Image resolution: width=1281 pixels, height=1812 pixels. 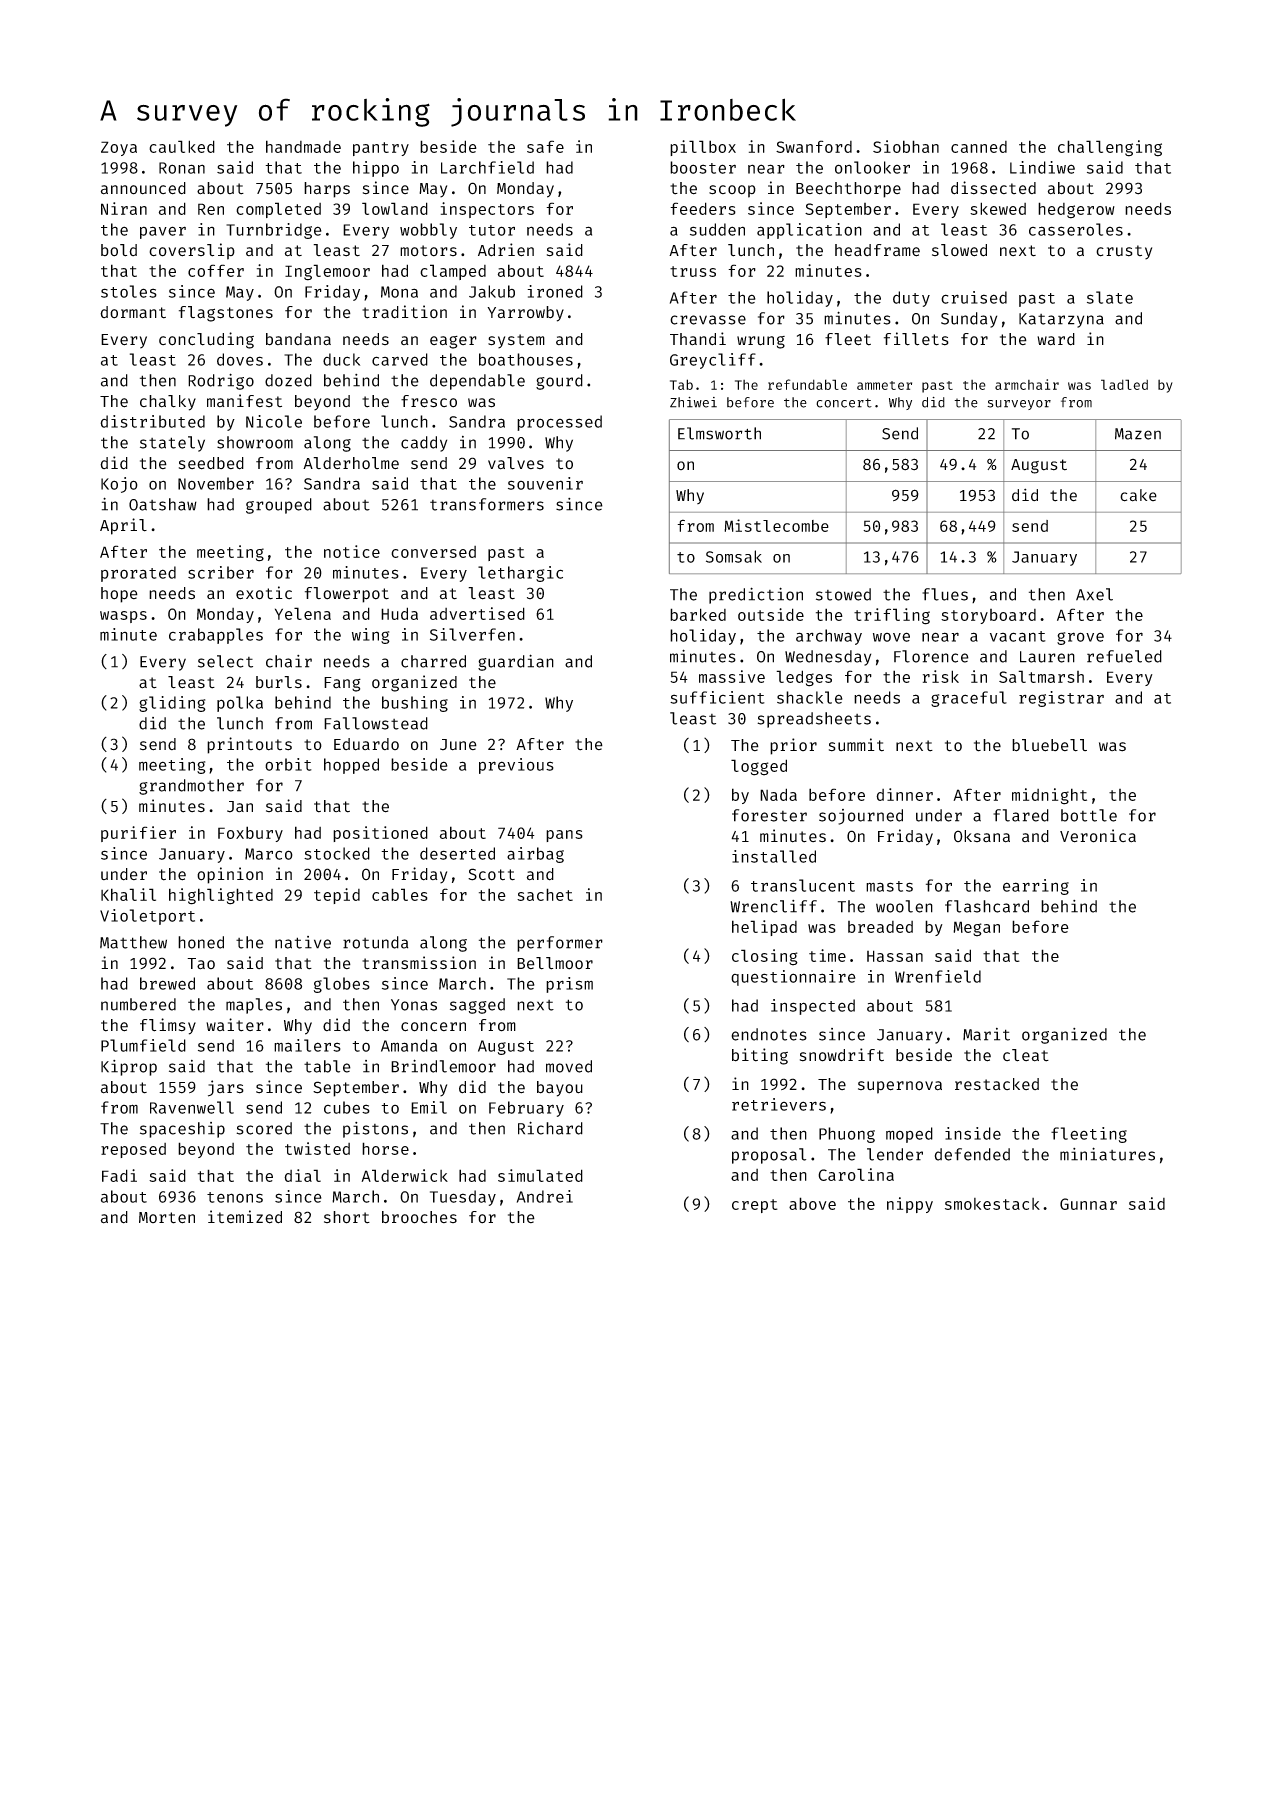 I want to click on earring, so click(x=1036, y=887).
